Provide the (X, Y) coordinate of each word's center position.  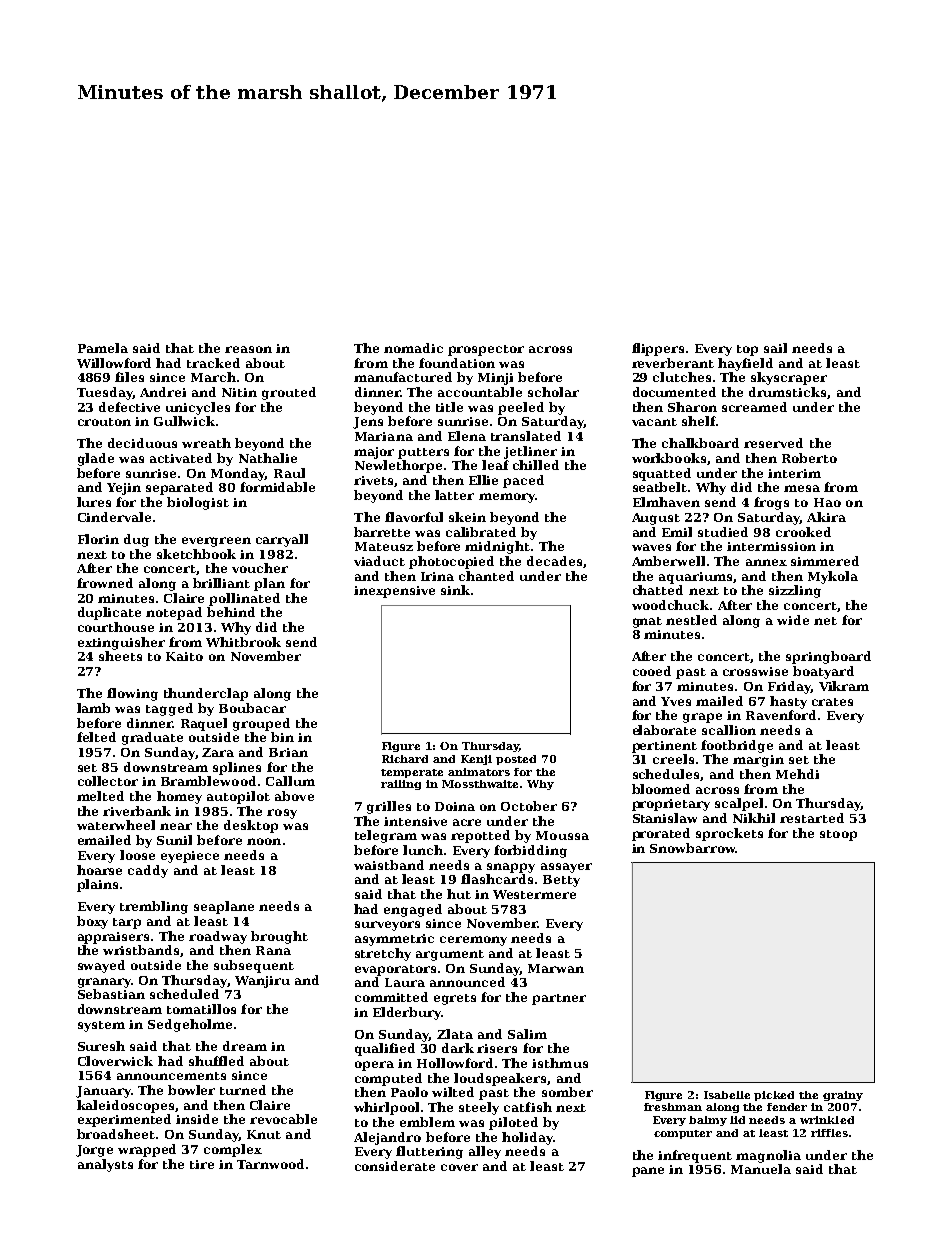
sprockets (729, 834)
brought (279, 937)
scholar (553, 392)
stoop (838, 835)
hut (459, 894)
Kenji (476, 760)
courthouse (116, 627)
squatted (662, 474)
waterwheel (116, 825)
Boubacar (252, 708)
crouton (104, 422)
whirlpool (386, 1108)
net (825, 621)
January (103, 1092)
